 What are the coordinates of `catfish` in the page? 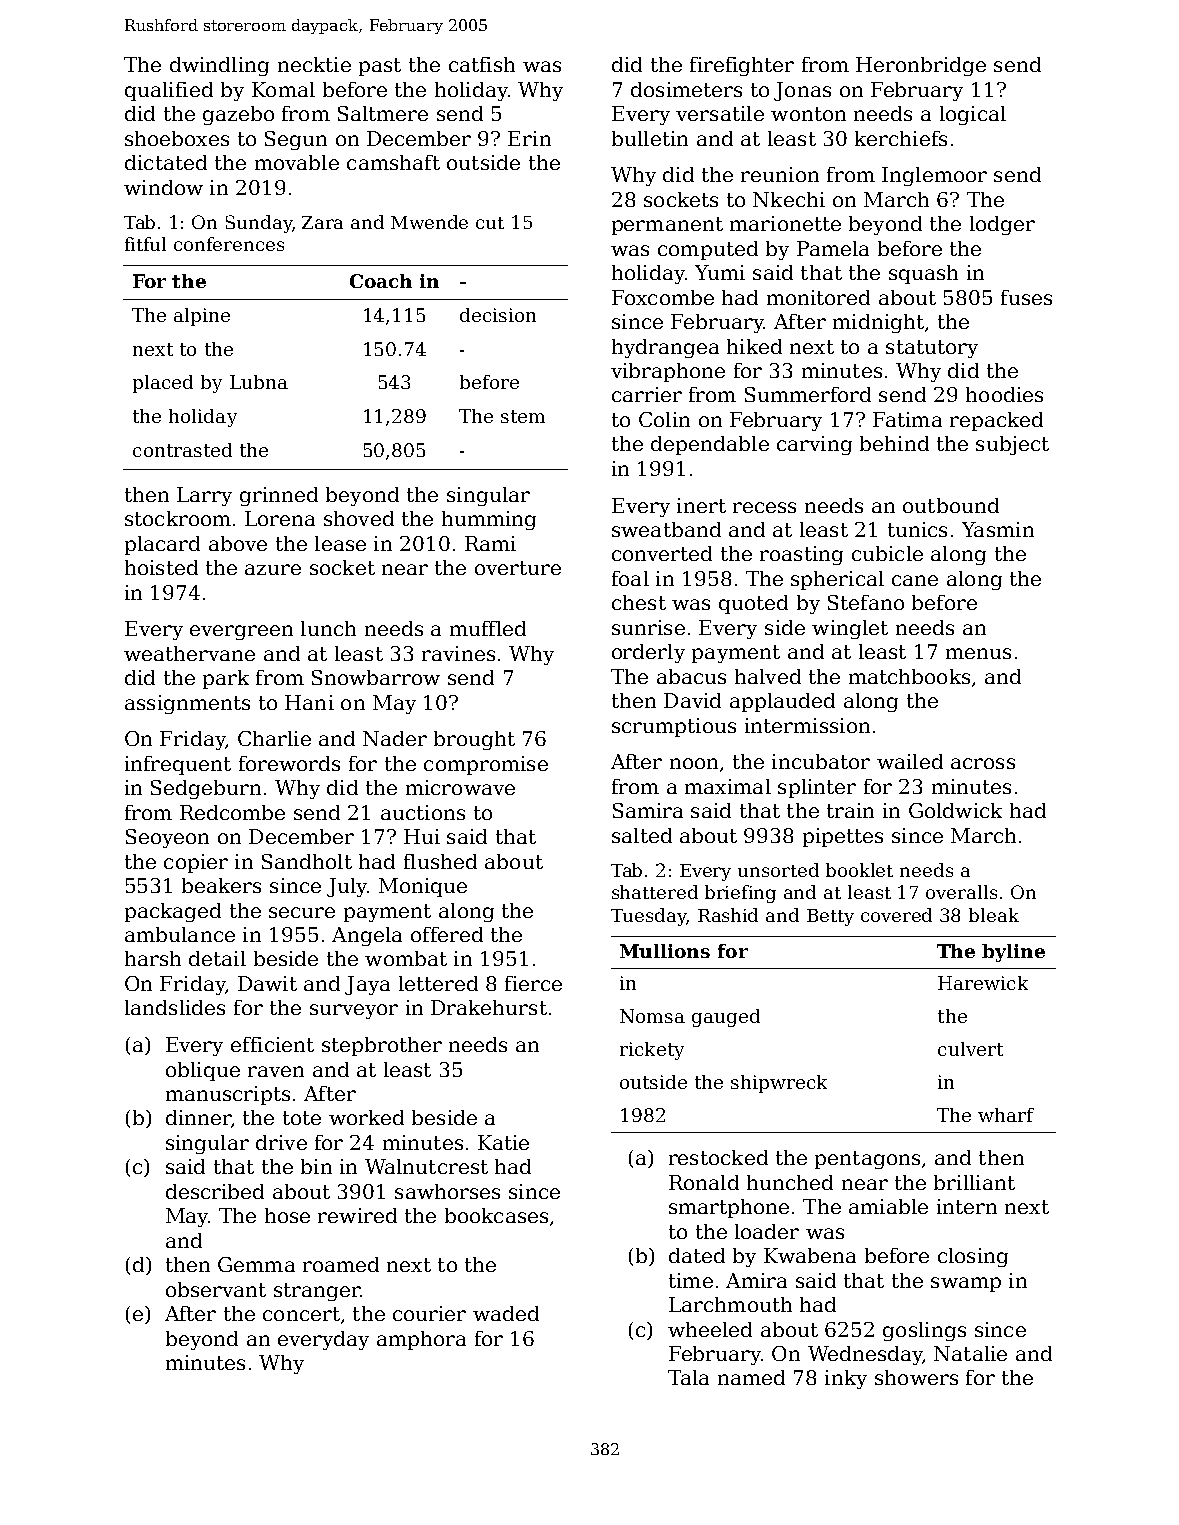 It's located at (482, 64).
